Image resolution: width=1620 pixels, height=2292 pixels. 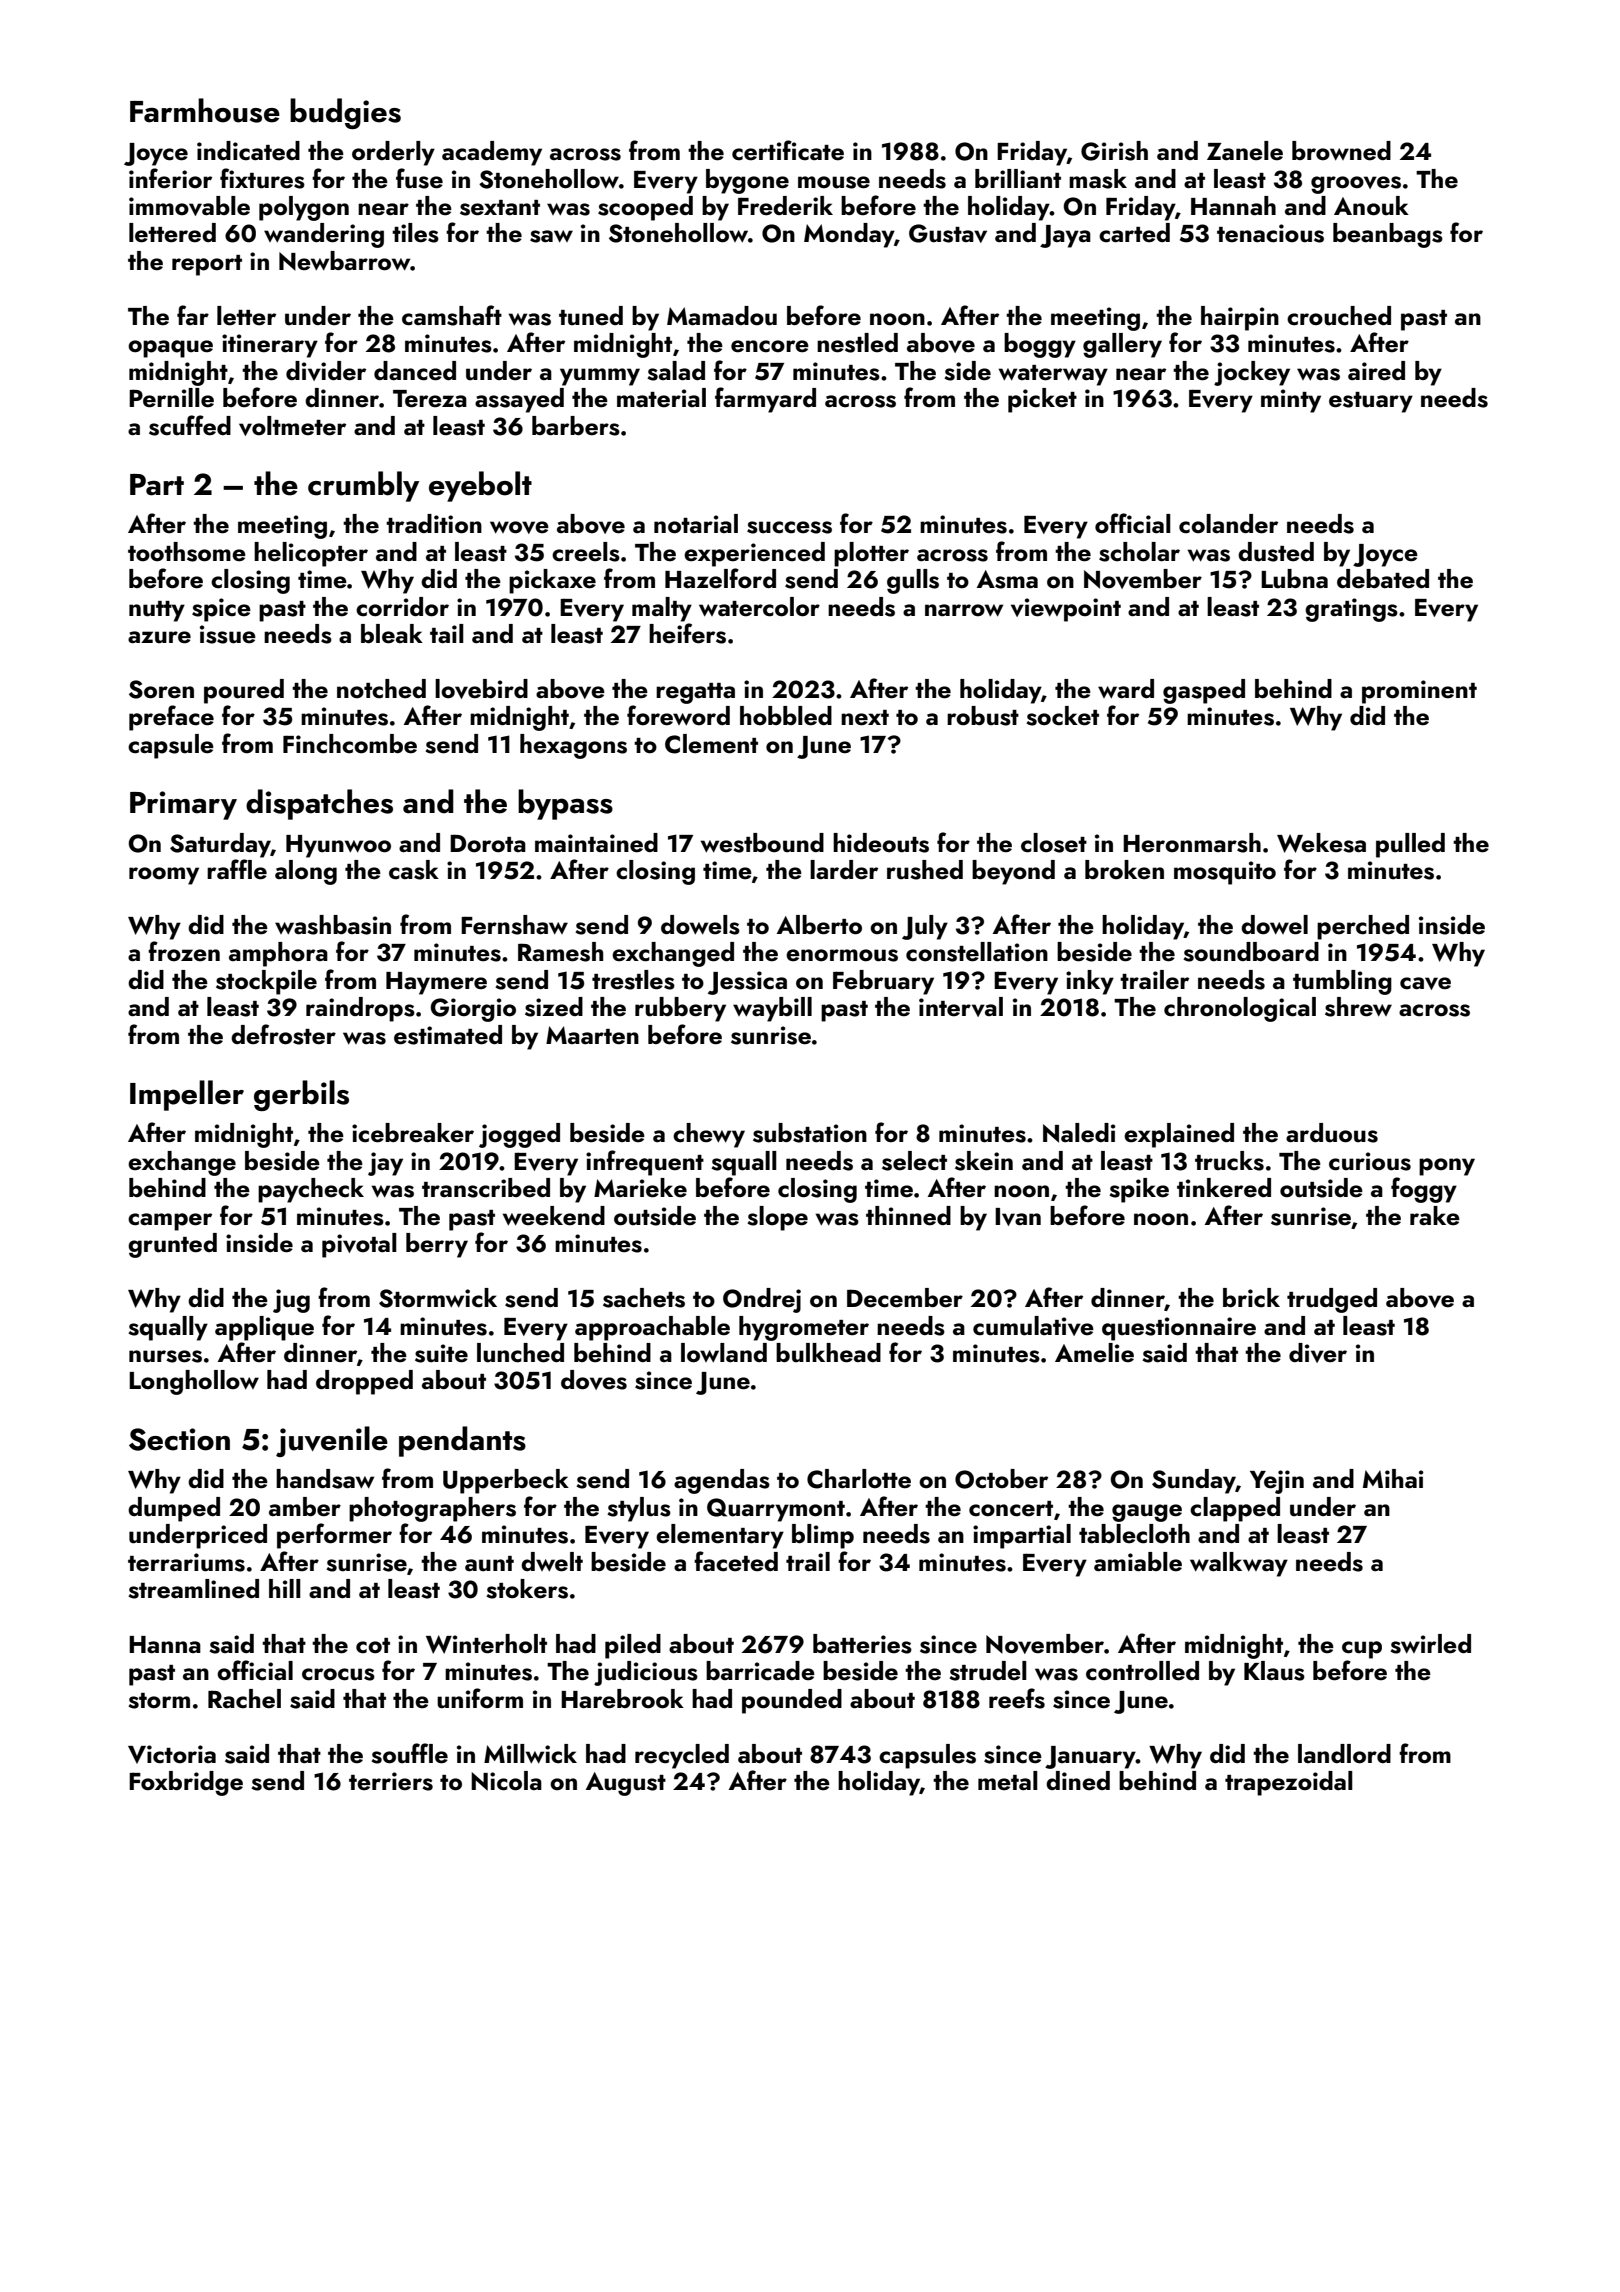 What do you see at coordinates (961, 1007) in the image?
I see `interval` at bounding box center [961, 1007].
